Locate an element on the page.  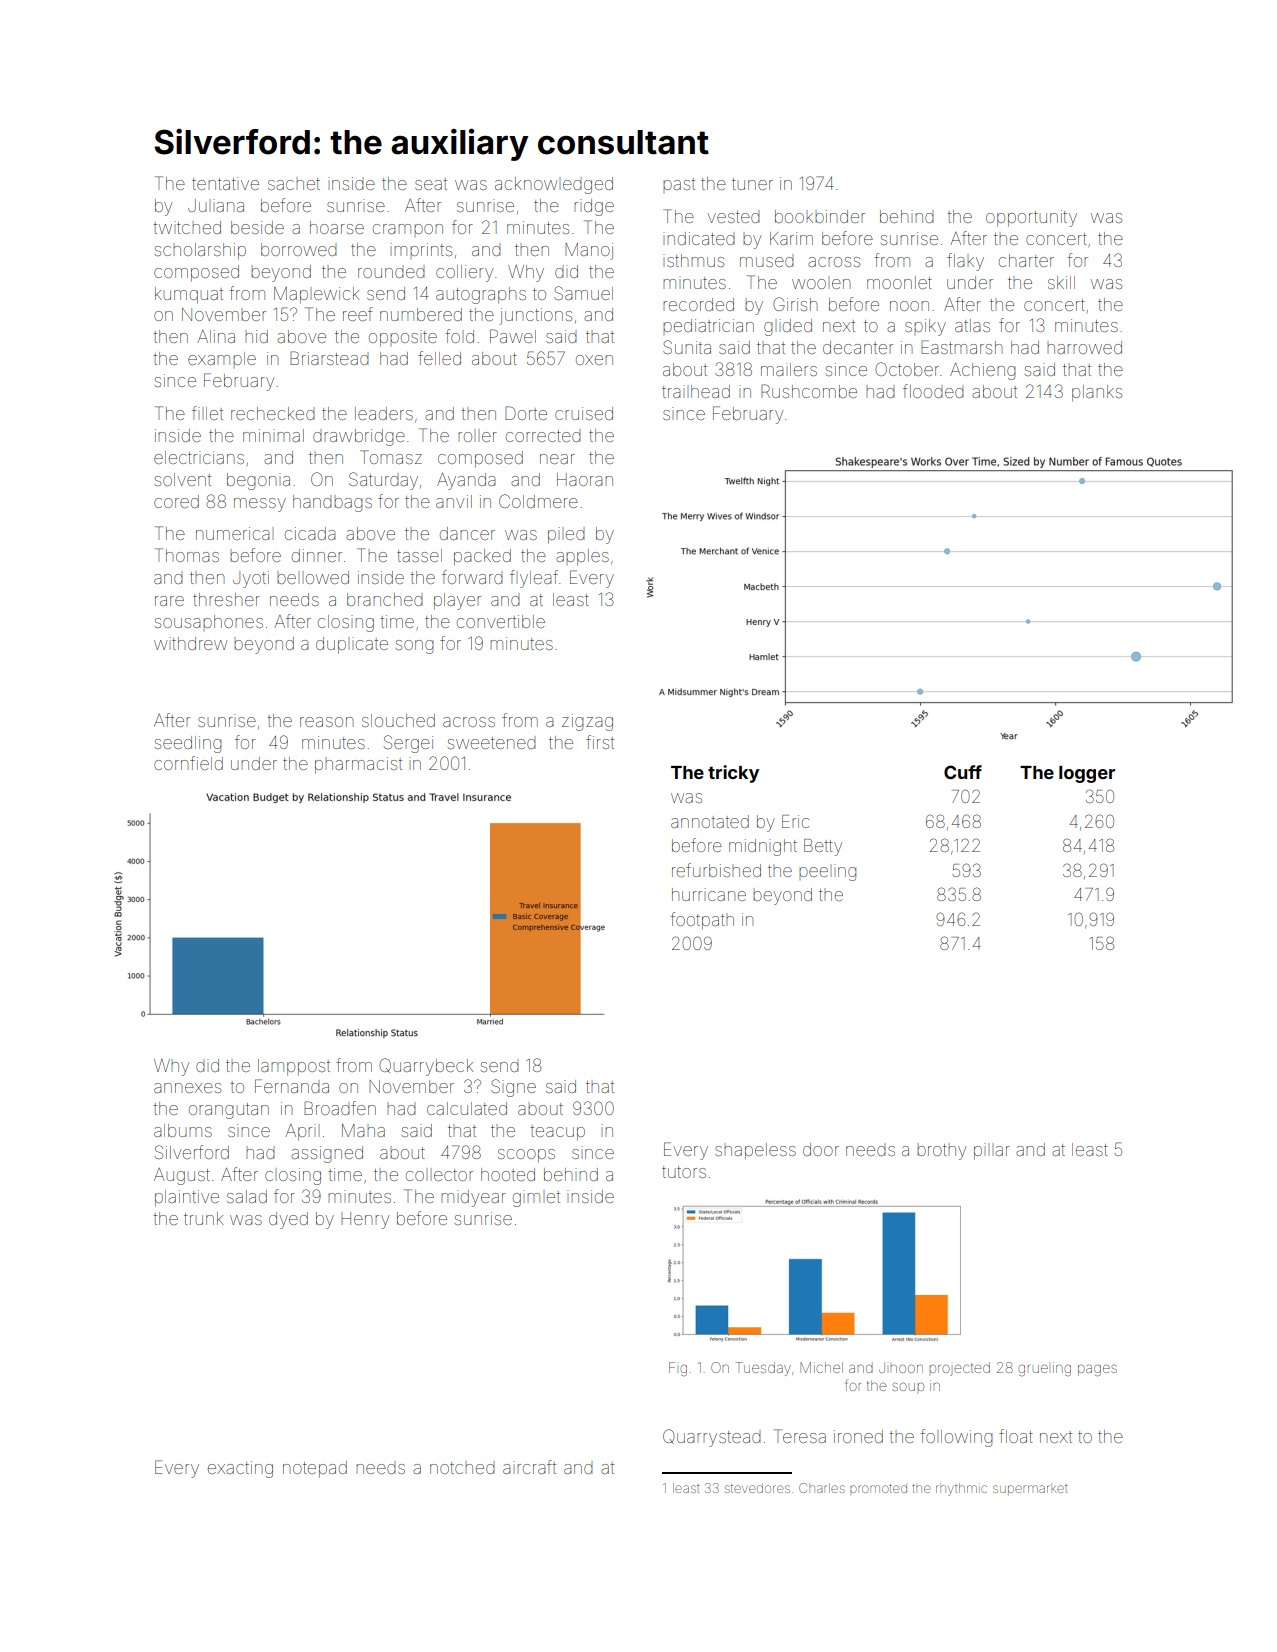
hid is located at coordinates (256, 336).
